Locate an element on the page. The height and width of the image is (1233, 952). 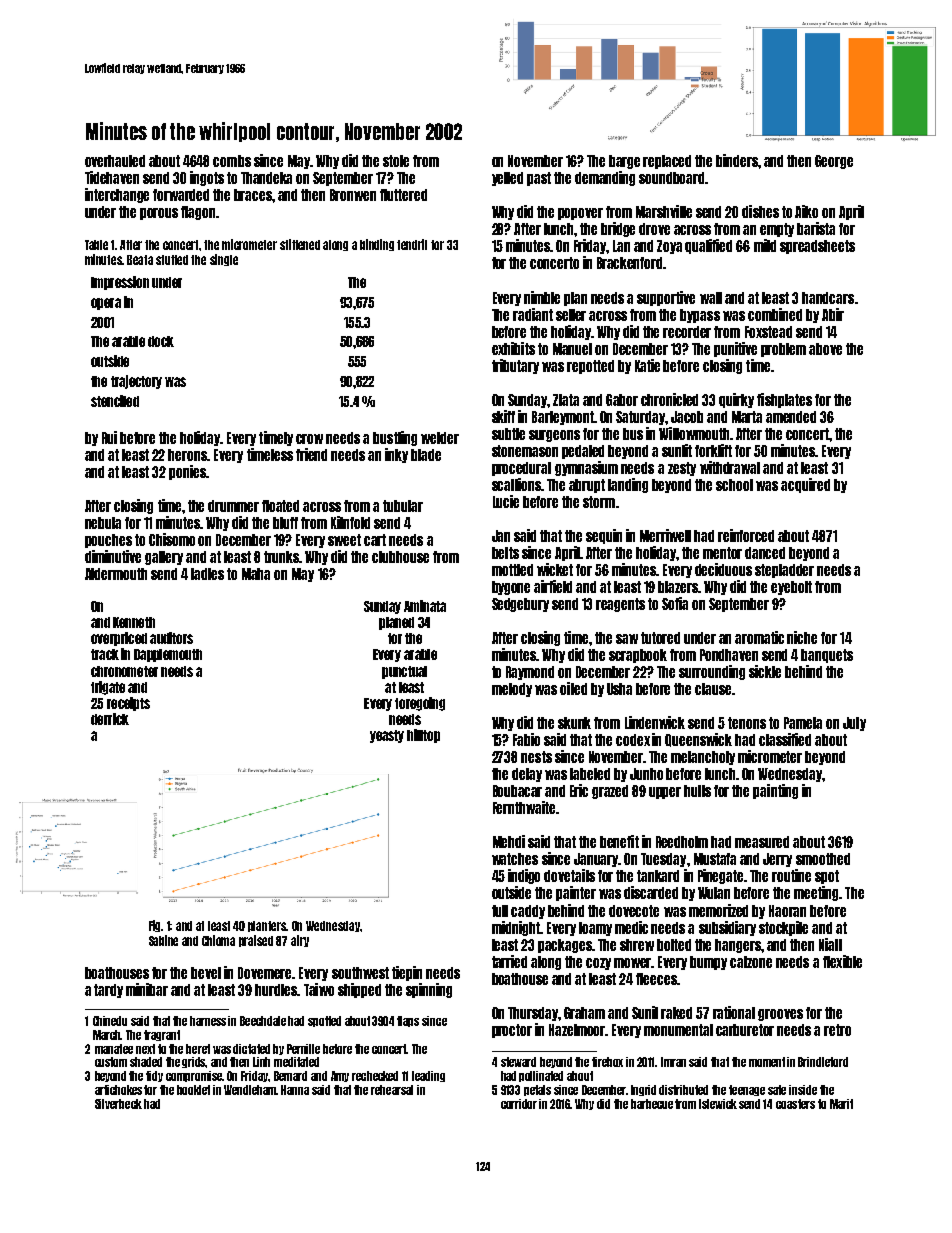
Tidehaven is located at coordinates (112, 177).
